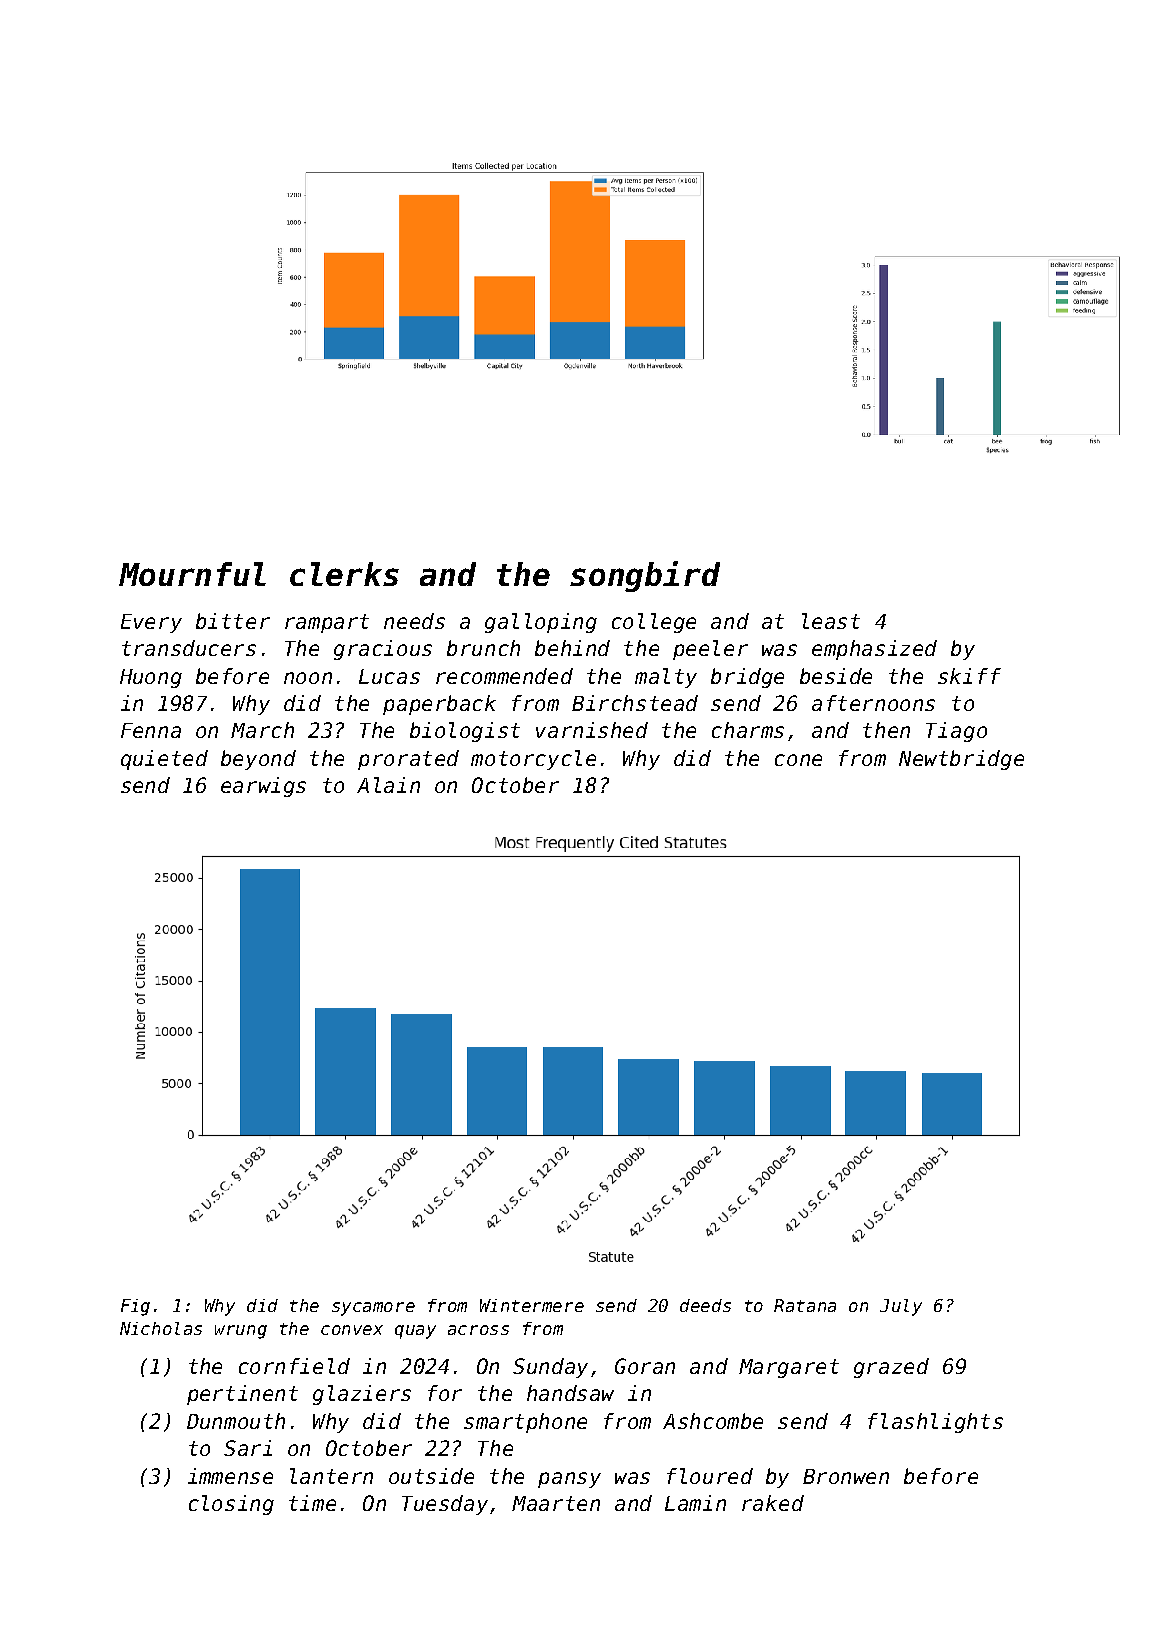 The width and height of the screenshot is (1157, 1637). What do you see at coordinates (192, 574) in the screenshot?
I see `Mournful` at bounding box center [192, 574].
